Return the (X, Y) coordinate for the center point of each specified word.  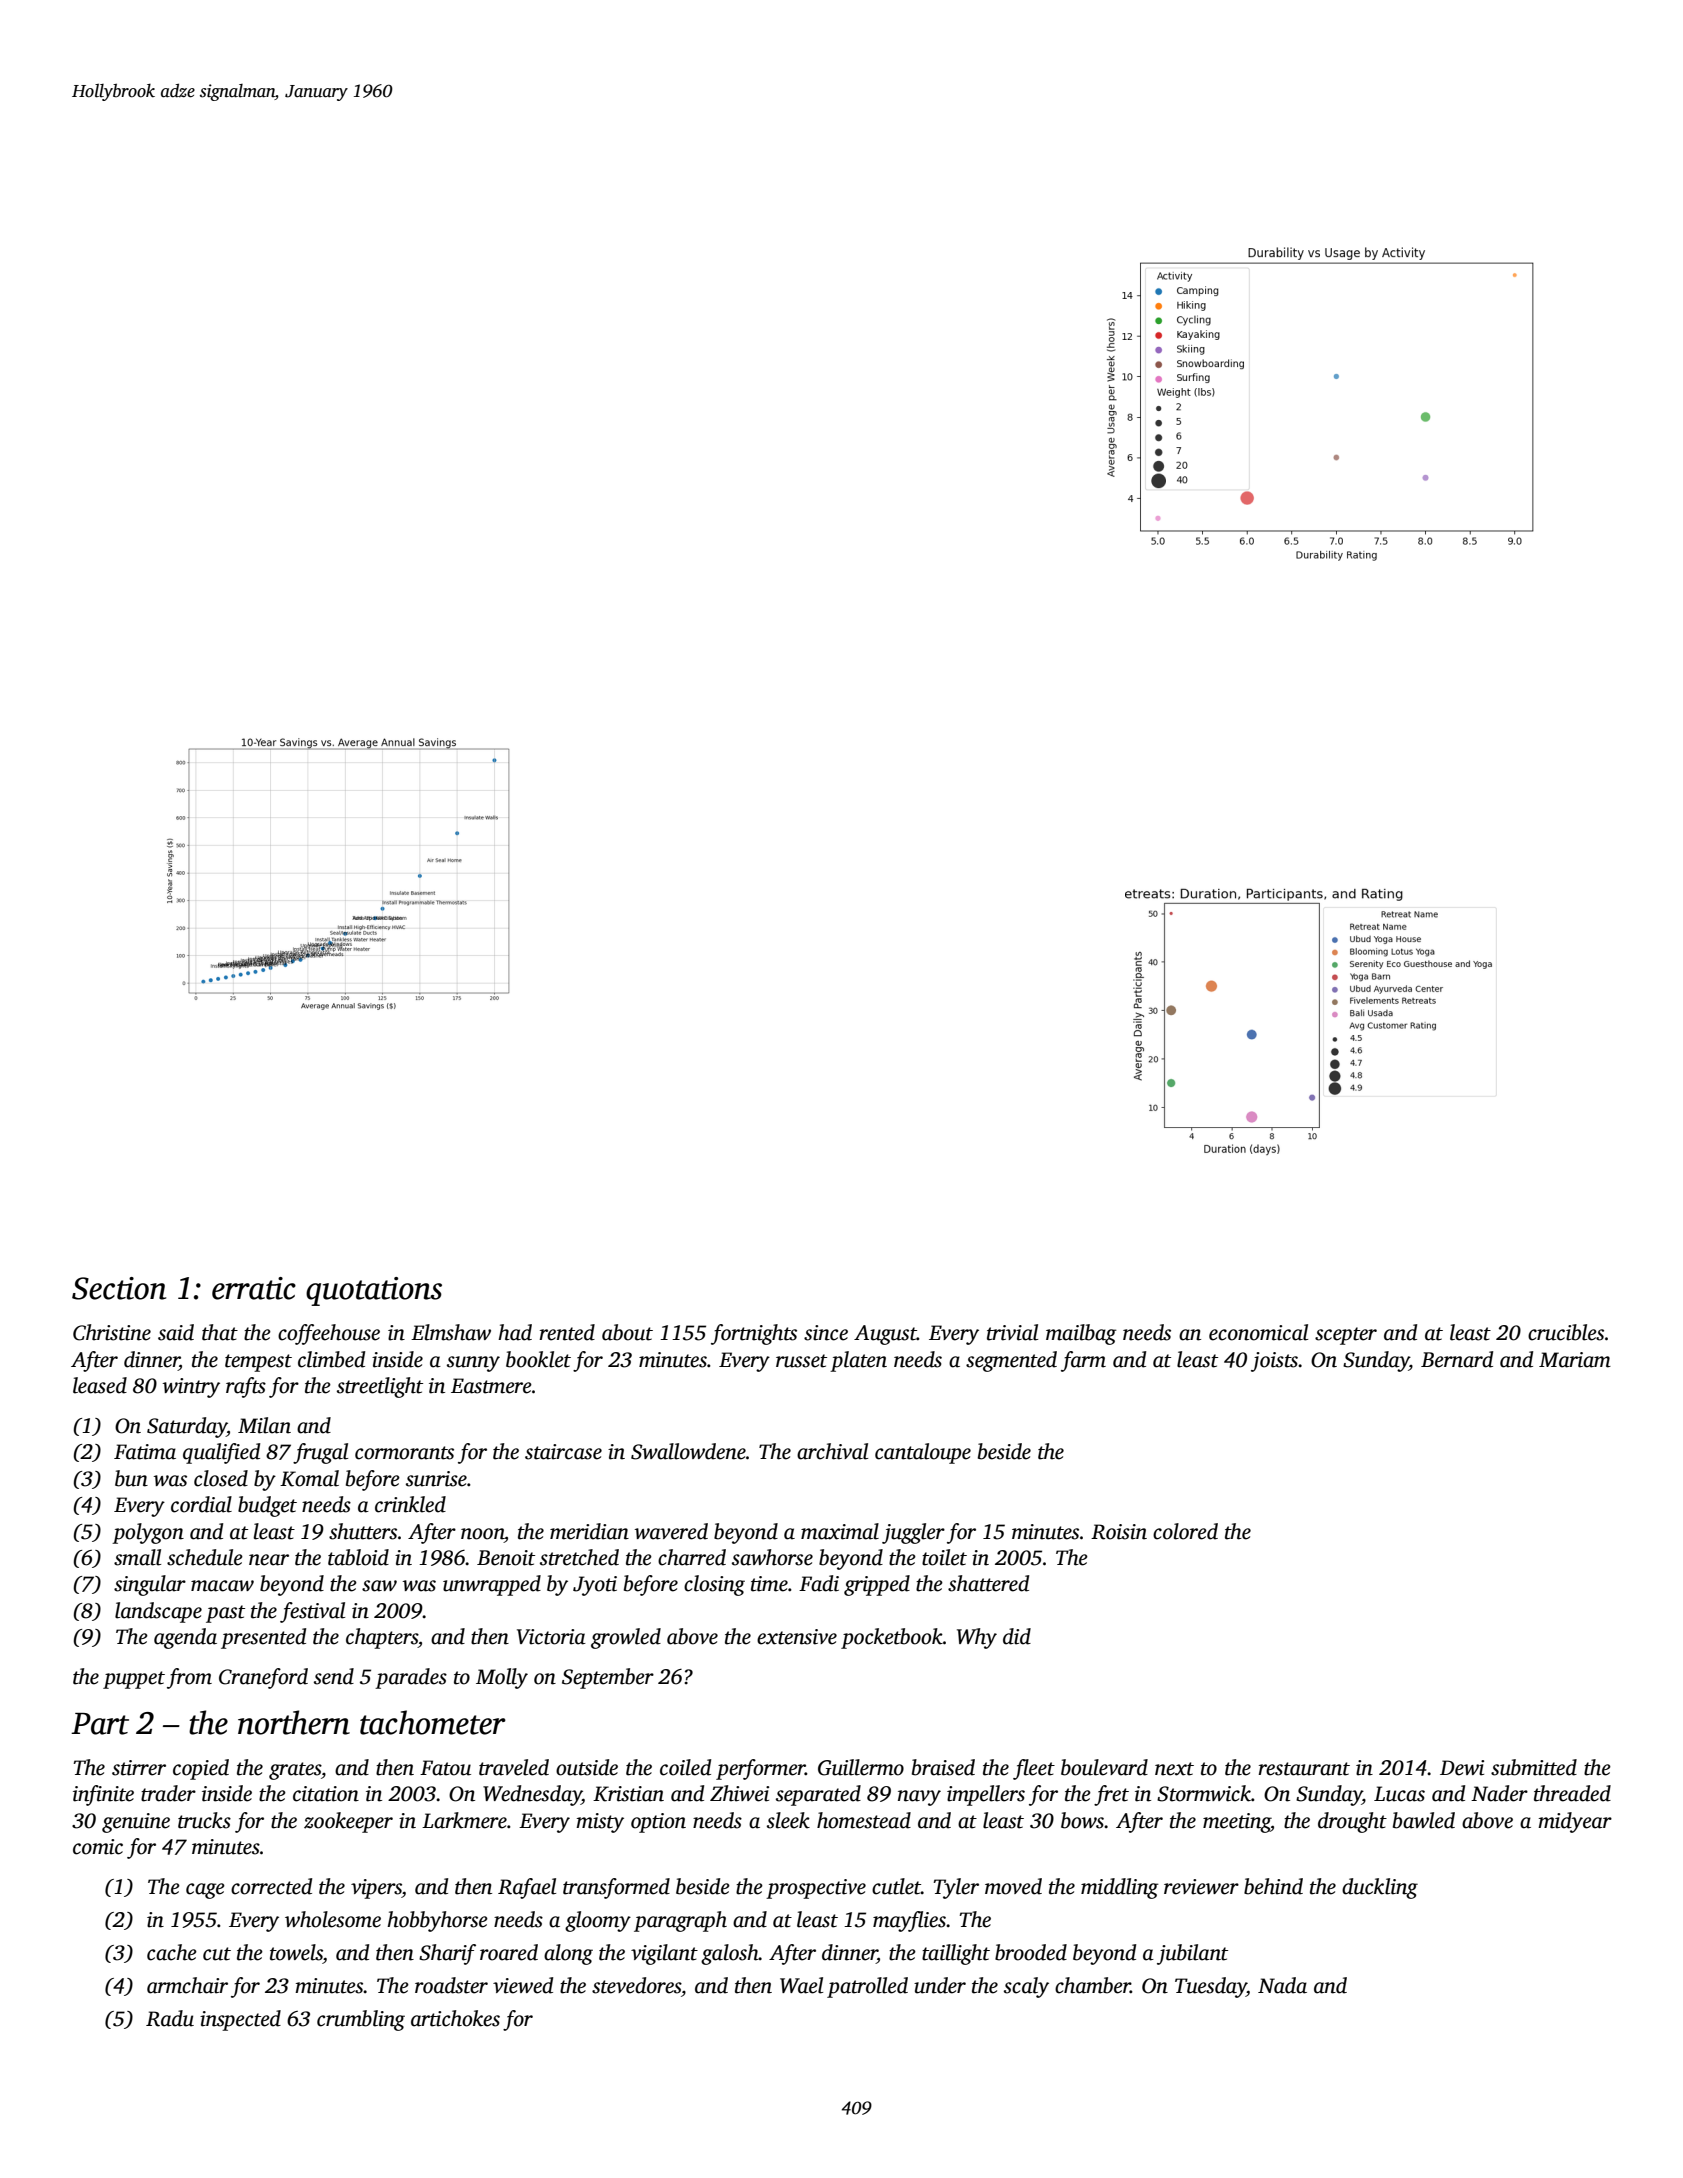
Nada (1282, 1985)
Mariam (1575, 1360)
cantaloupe (923, 1453)
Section (119, 1288)
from (189, 1678)
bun (131, 1478)
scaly (1026, 1987)
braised (943, 1767)
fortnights (754, 1334)
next (1174, 1769)
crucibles (1566, 1332)
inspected (240, 2020)
